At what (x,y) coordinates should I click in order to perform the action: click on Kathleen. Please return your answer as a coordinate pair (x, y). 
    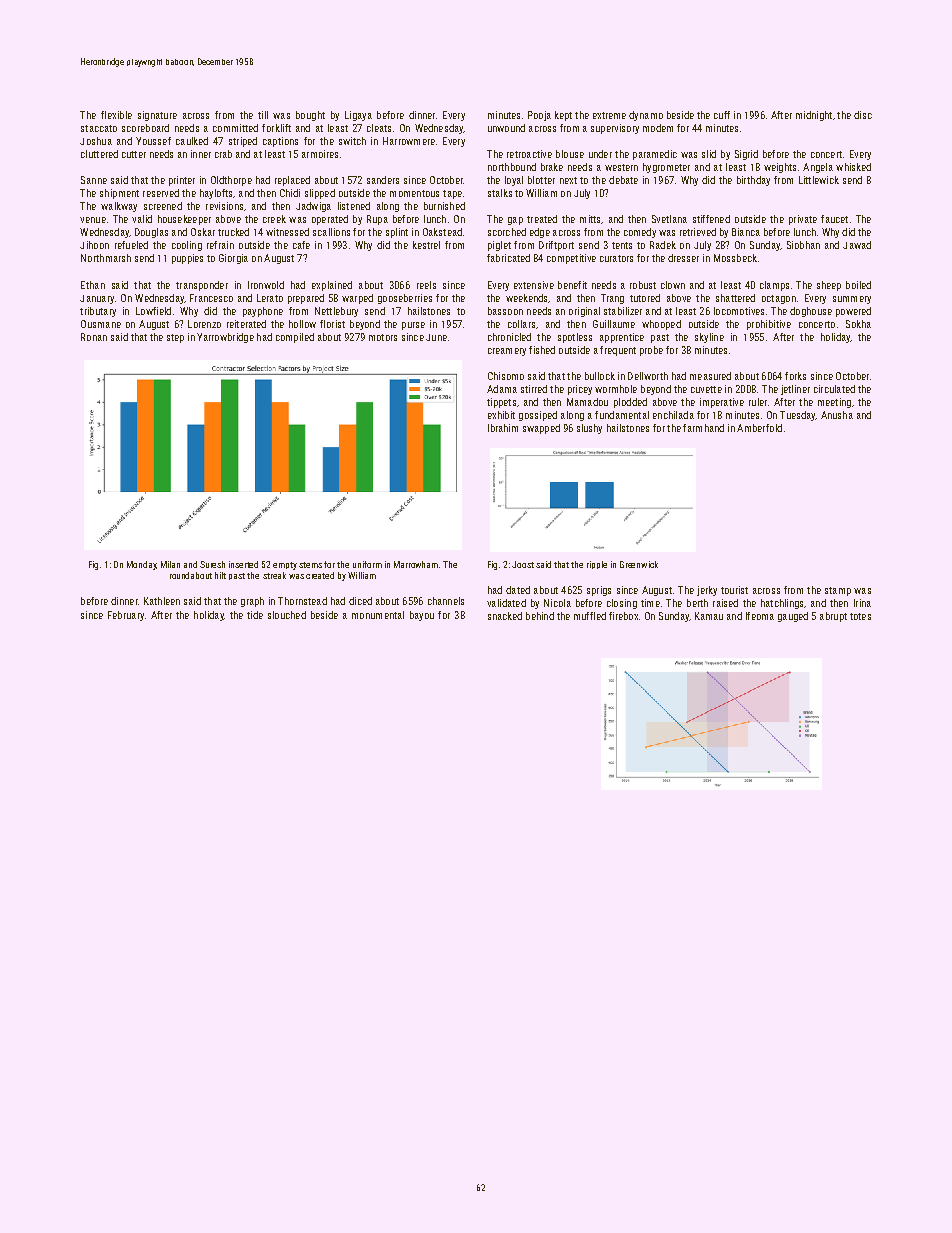
    Looking at the image, I should click on (162, 601).
